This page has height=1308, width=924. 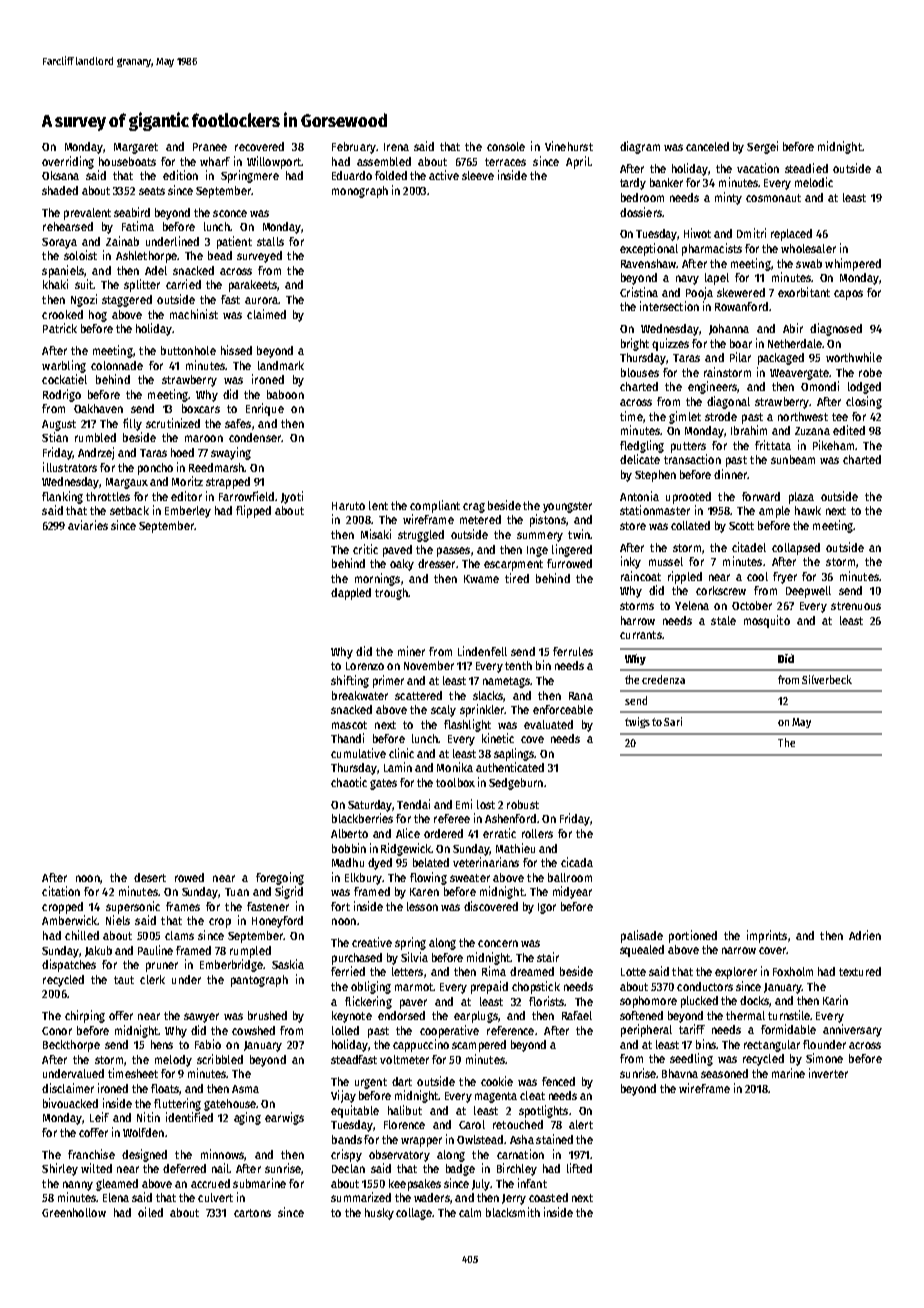 I want to click on Hiwot, so click(x=697, y=233).
